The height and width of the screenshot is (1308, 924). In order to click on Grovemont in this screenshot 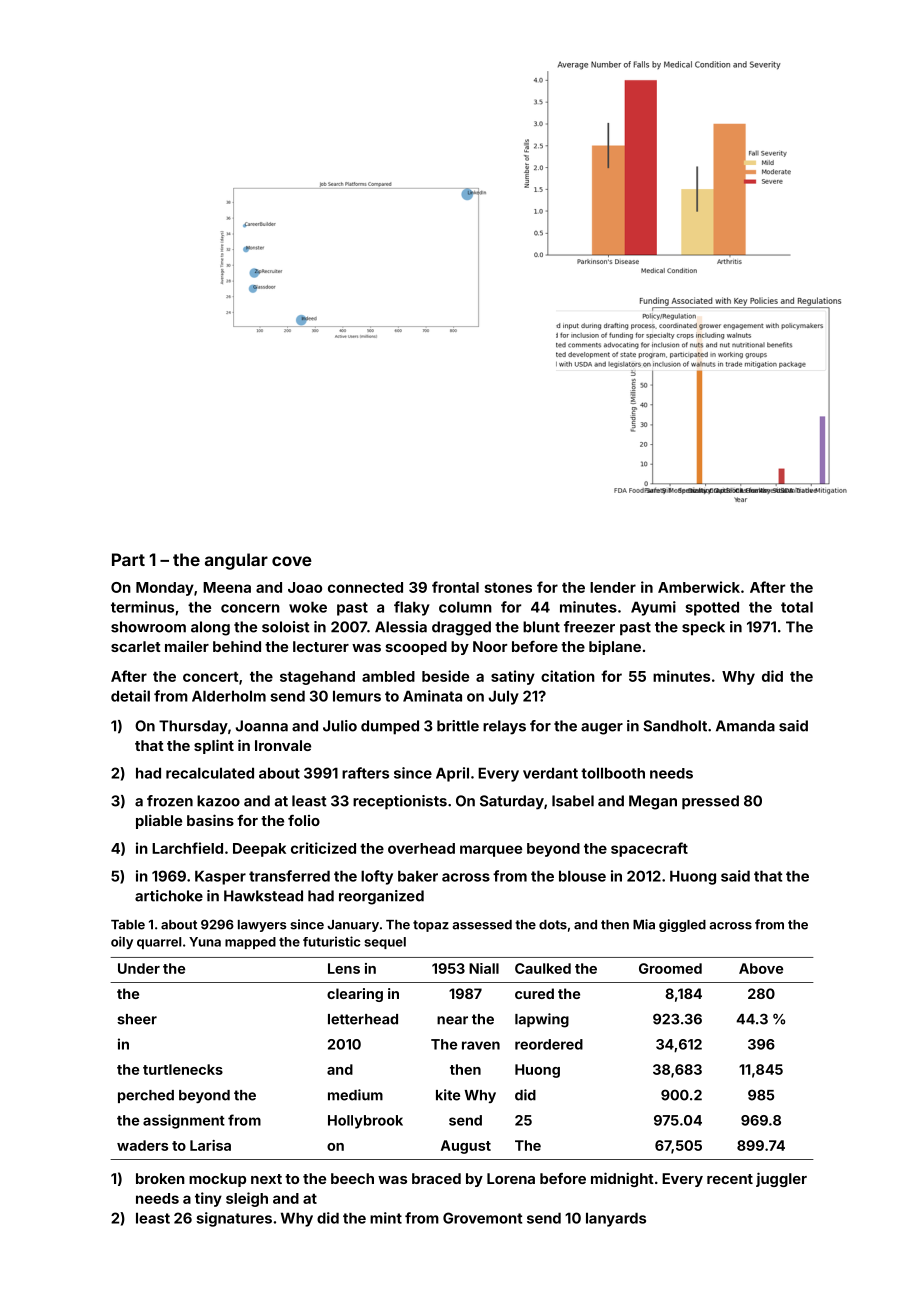, I will do `click(482, 1218)`.
